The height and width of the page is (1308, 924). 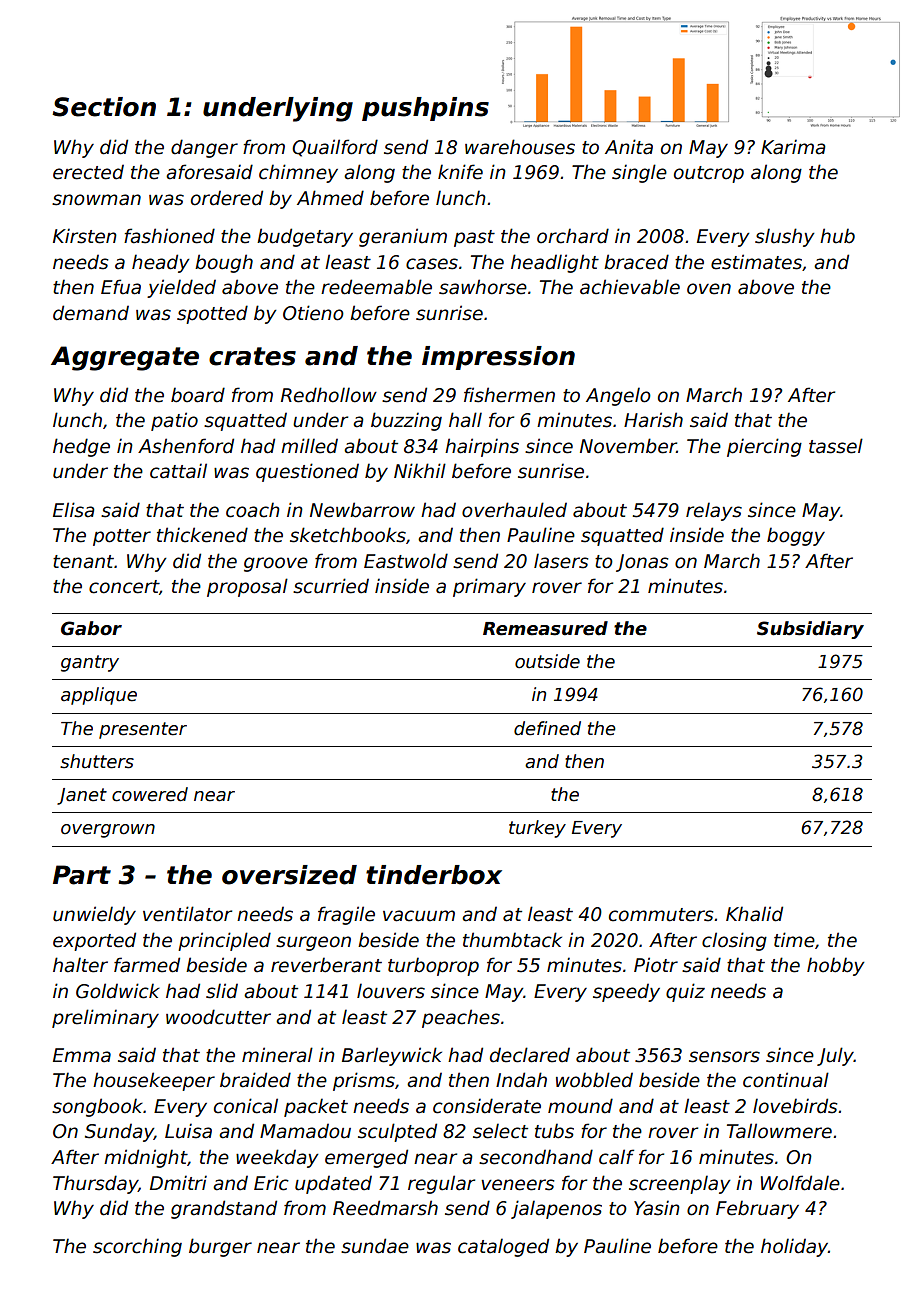 I want to click on preliminary, so click(x=105, y=1018).
